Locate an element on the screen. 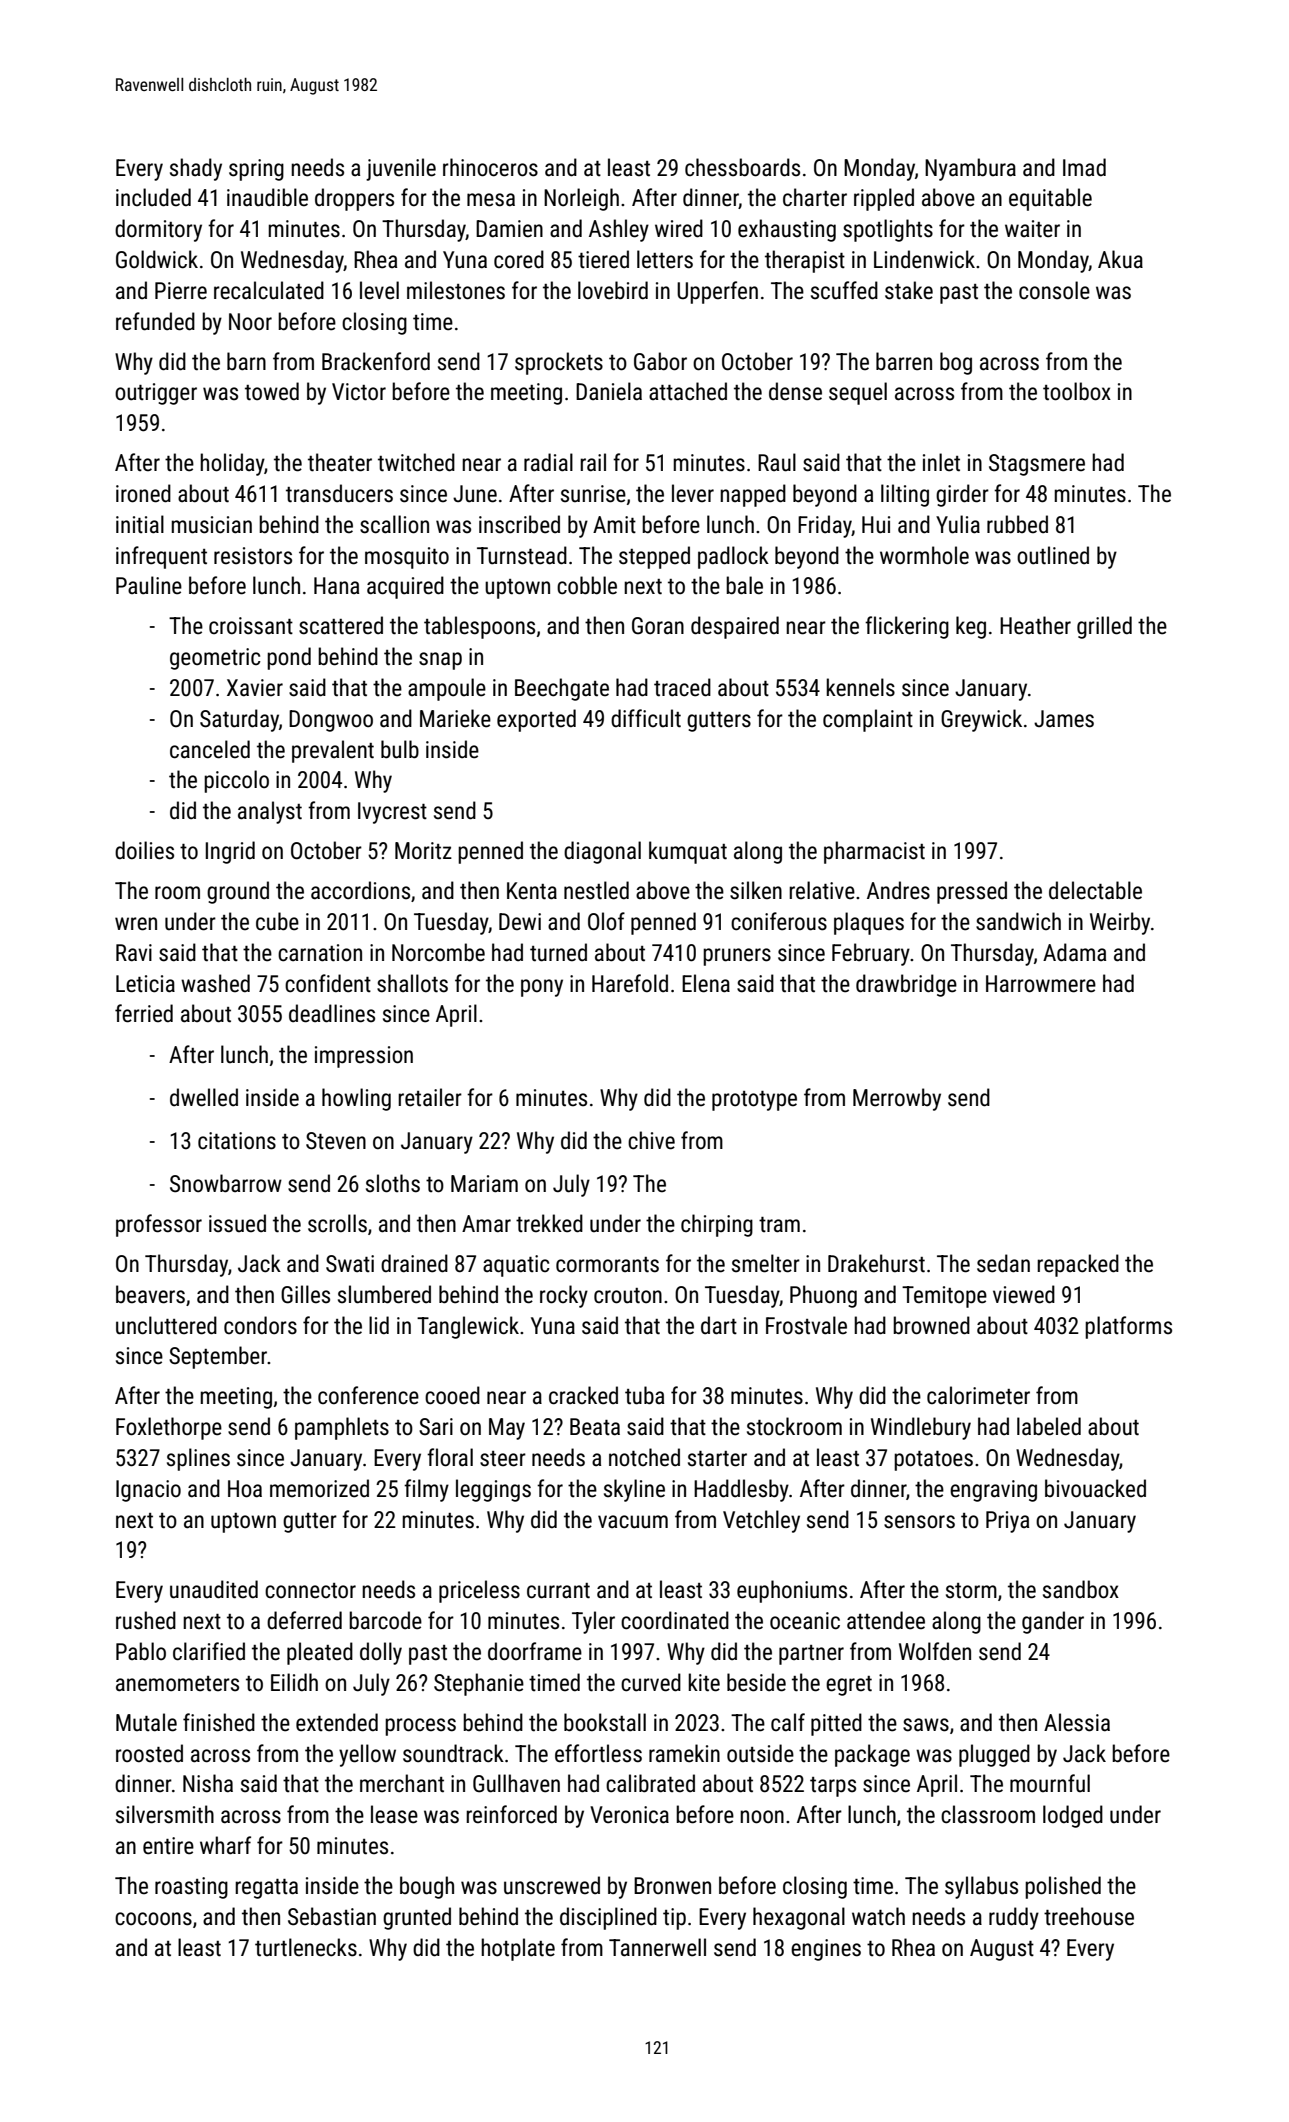 This screenshot has width=1289, height=2122. Marieke is located at coordinates (455, 718).
